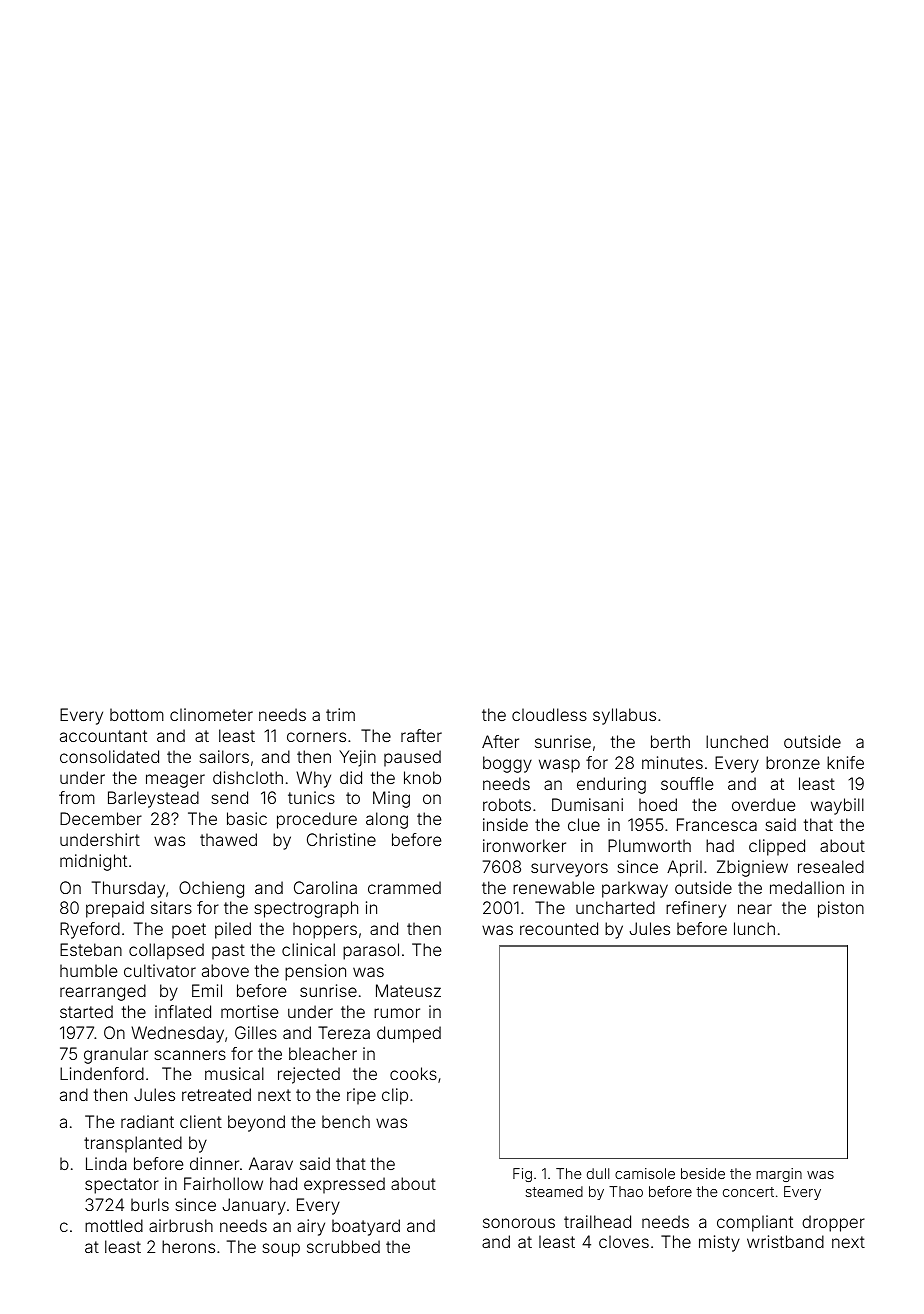 The height and width of the document is (1314, 924). What do you see at coordinates (624, 716) in the document?
I see `syllabus` at bounding box center [624, 716].
